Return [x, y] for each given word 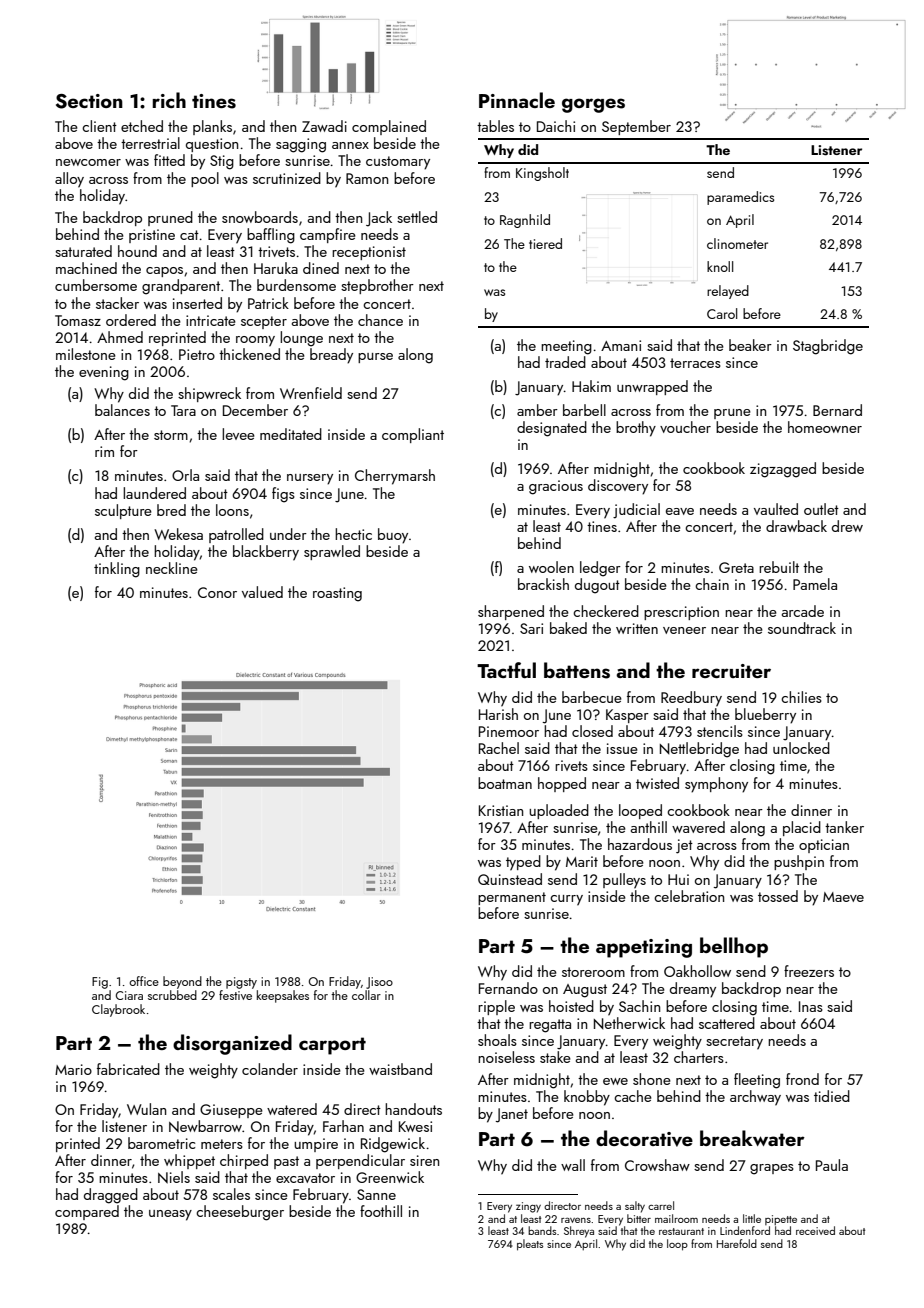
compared [87, 1212]
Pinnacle [517, 100]
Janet [512, 1115]
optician [824, 846]
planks [212, 127]
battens [577, 670]
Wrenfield [311, 393]
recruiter [731, 671]
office [144, 981]
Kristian [501, 810]
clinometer [737, 243]
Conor [217, 592]
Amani [621, 345]
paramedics [740, 198]
